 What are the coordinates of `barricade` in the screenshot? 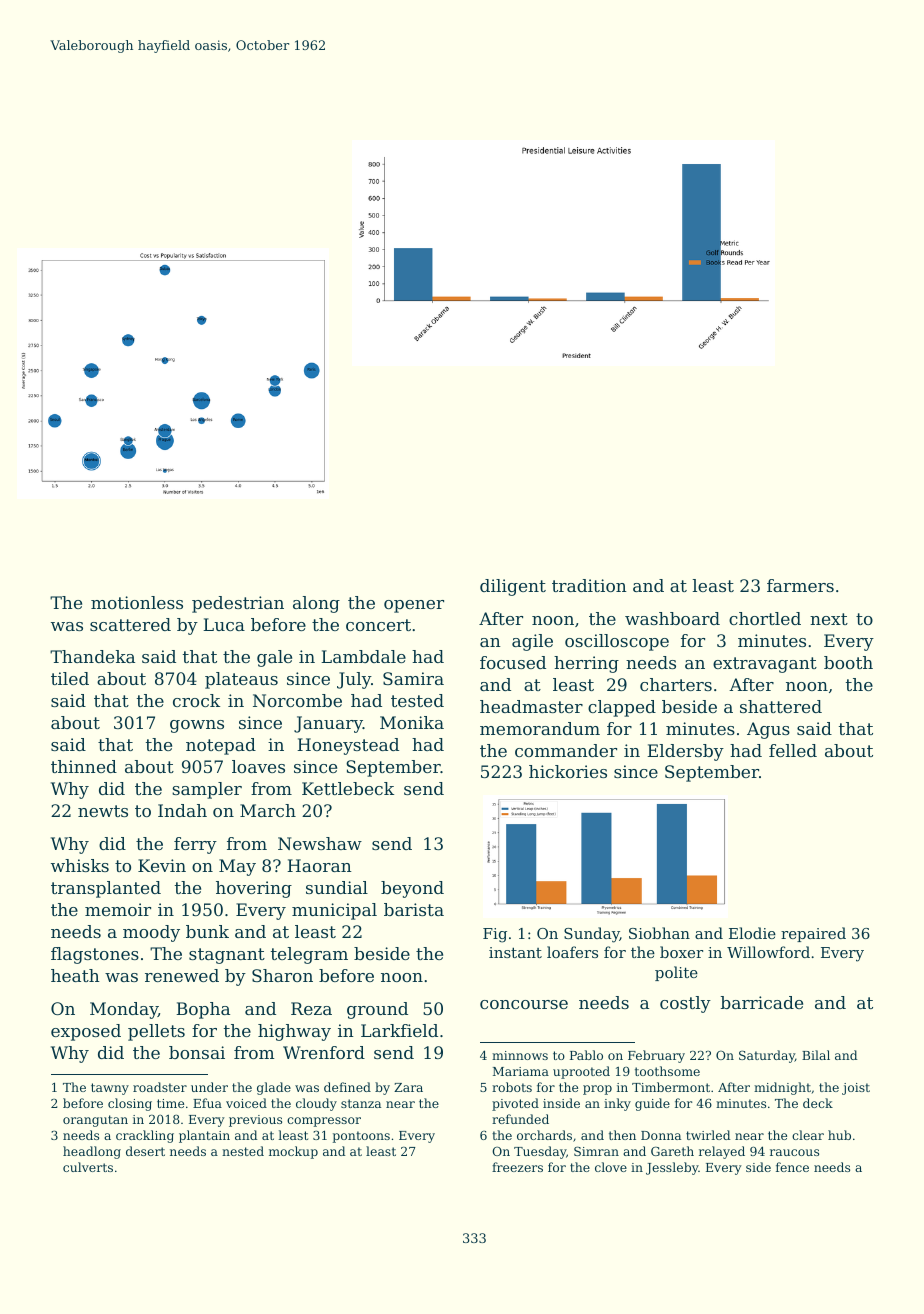 It's located at (762, 1002).
